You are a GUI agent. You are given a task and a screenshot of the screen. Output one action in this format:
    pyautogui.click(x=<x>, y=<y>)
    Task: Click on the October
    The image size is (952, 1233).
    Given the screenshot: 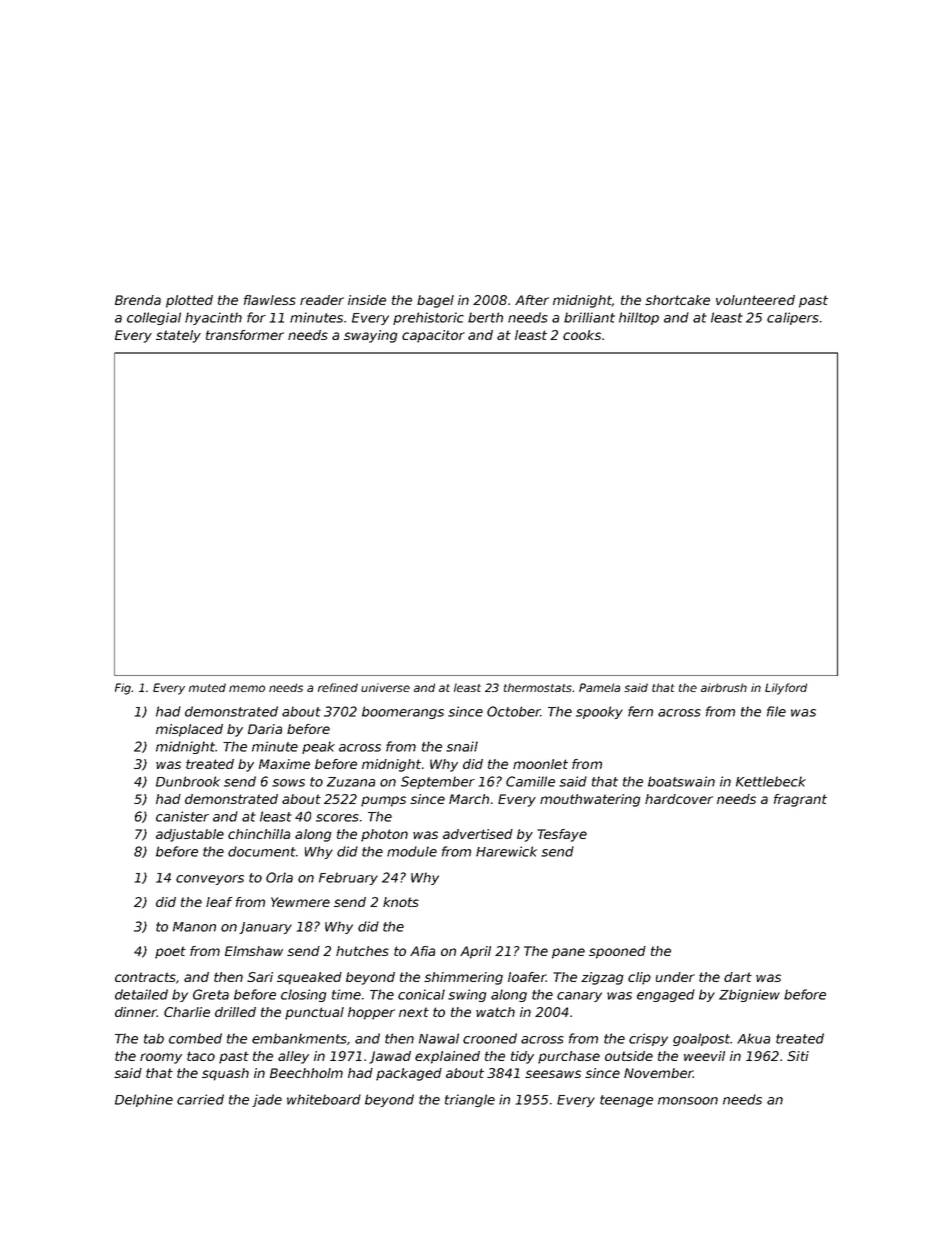 What is the action you would take?
    pyautogui.click(x=513, y=711)
